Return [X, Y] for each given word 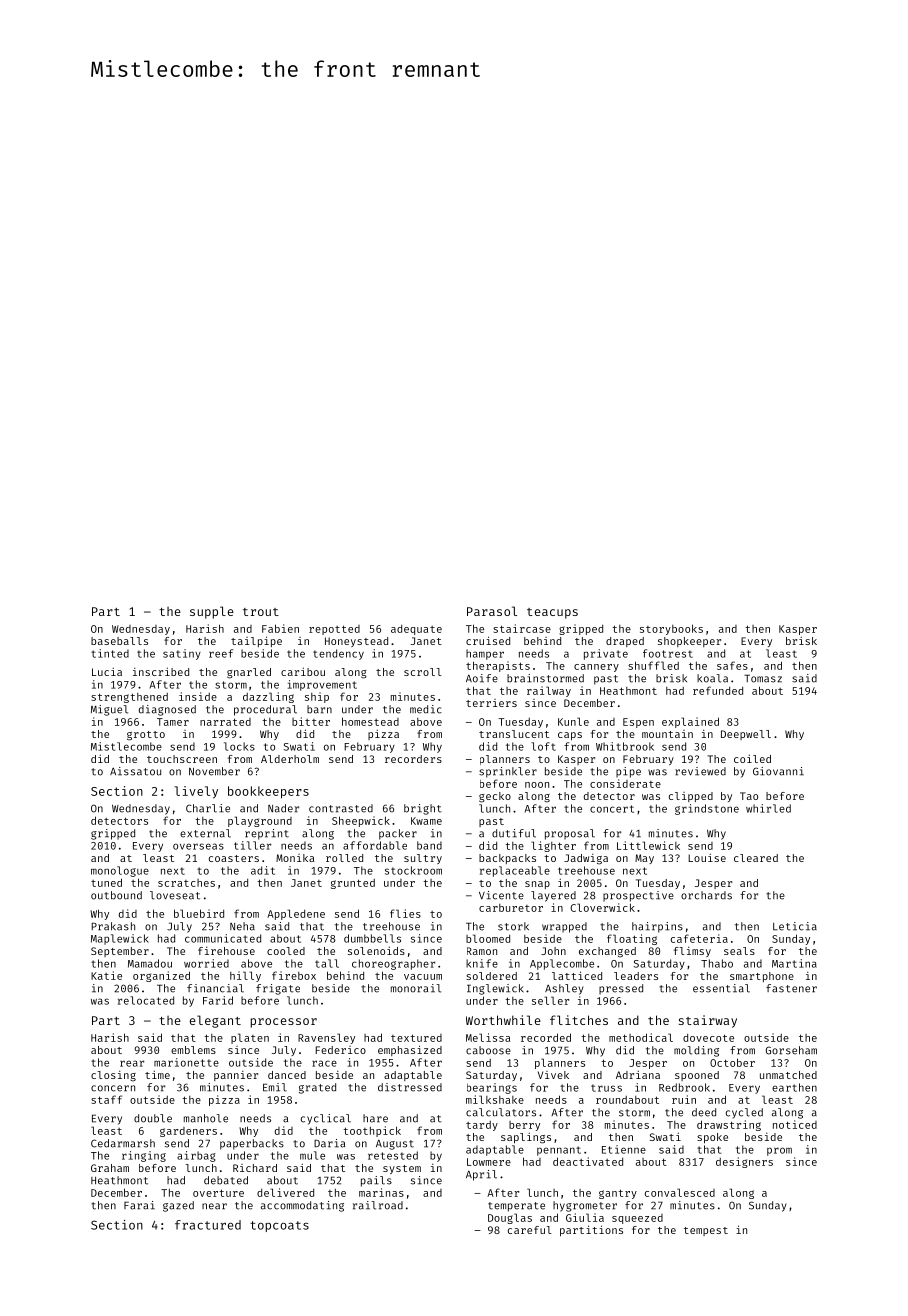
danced [287, 1075]
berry [524, 1126]
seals [739, 951]
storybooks [671, 629]
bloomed [488, 938]
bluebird [199, 913]
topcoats [279, 1226]
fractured [208, 1225]
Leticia [795, 926]
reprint [267, 834]
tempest [706, 1231]
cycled [744, 1113]
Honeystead [356, 642]
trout [261, 612]
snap [537, 885]
